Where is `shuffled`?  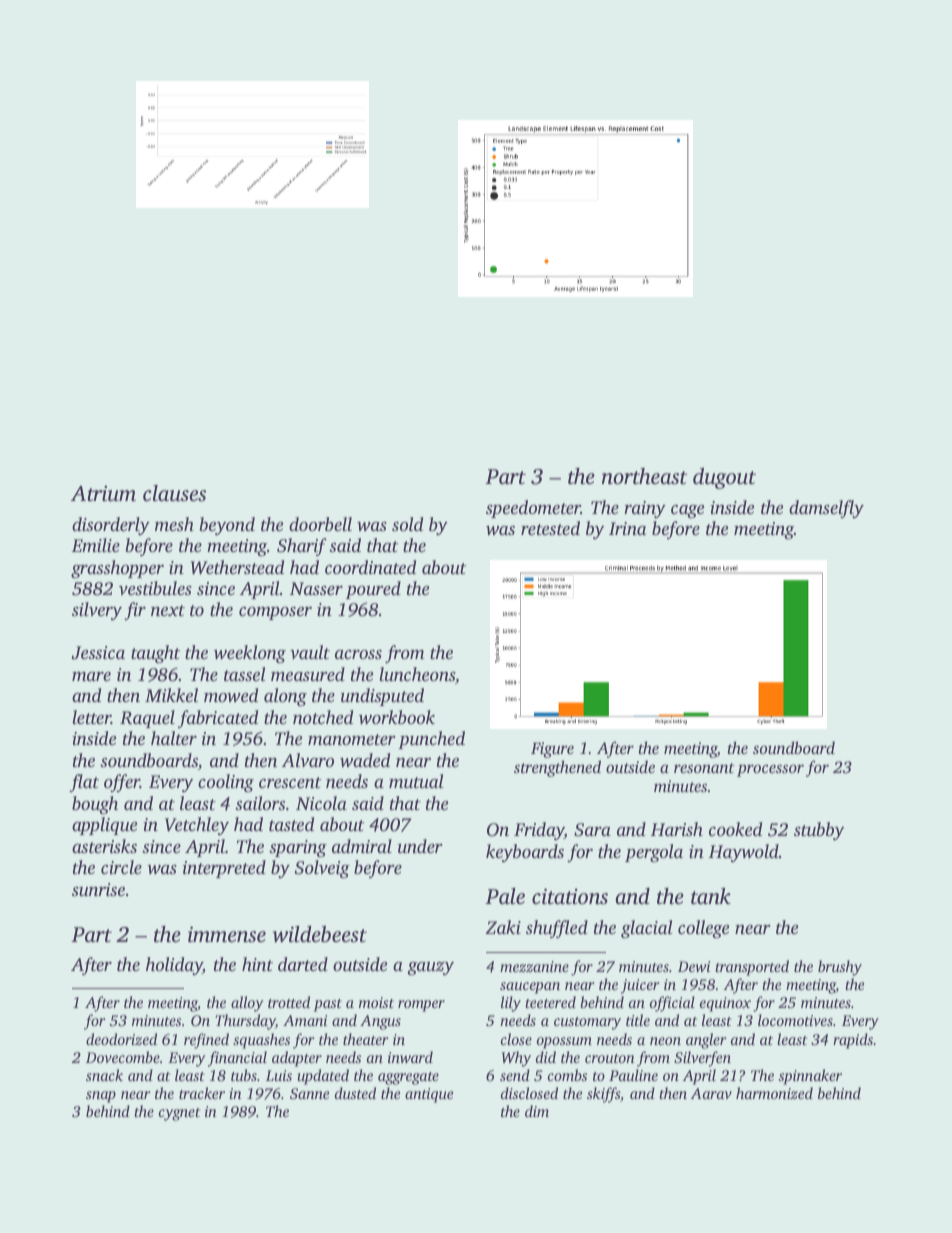 shuffled is located at coordinates (557, 929).
